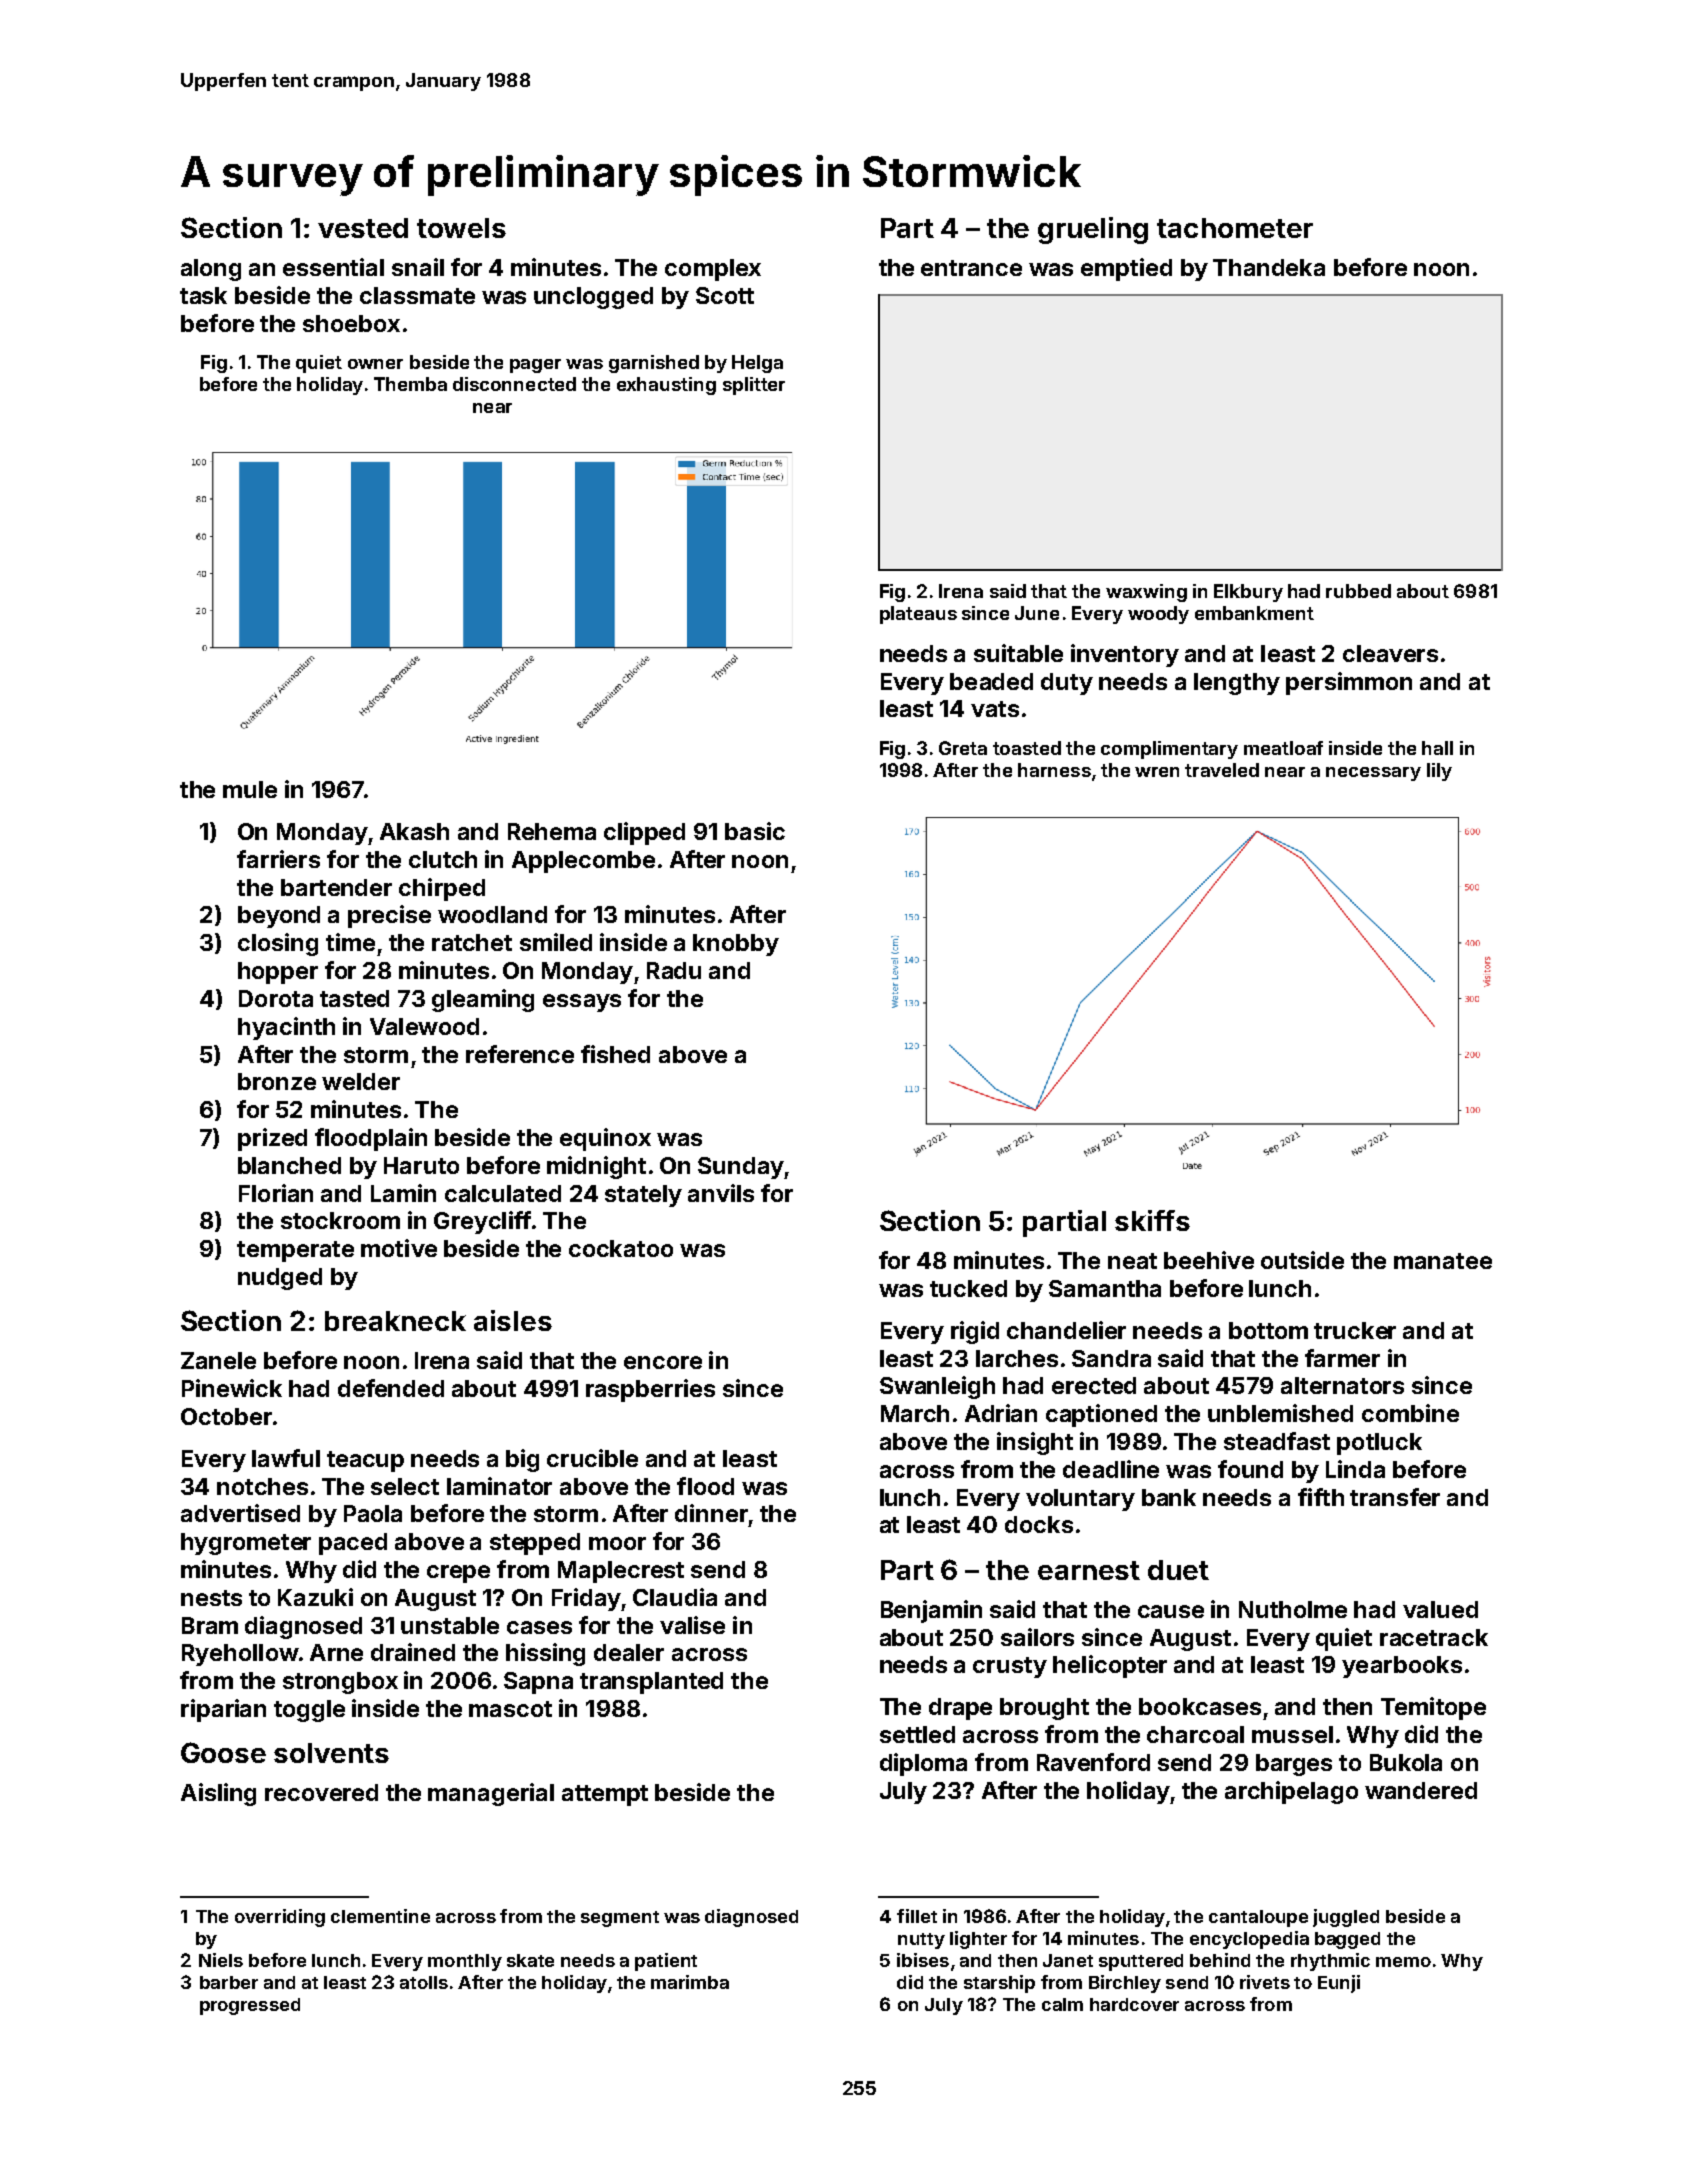 The image size is (1683, 2178). Describe the element at coordinates (651, 1683) in the screenshot. I see `transplanted` at that location.
